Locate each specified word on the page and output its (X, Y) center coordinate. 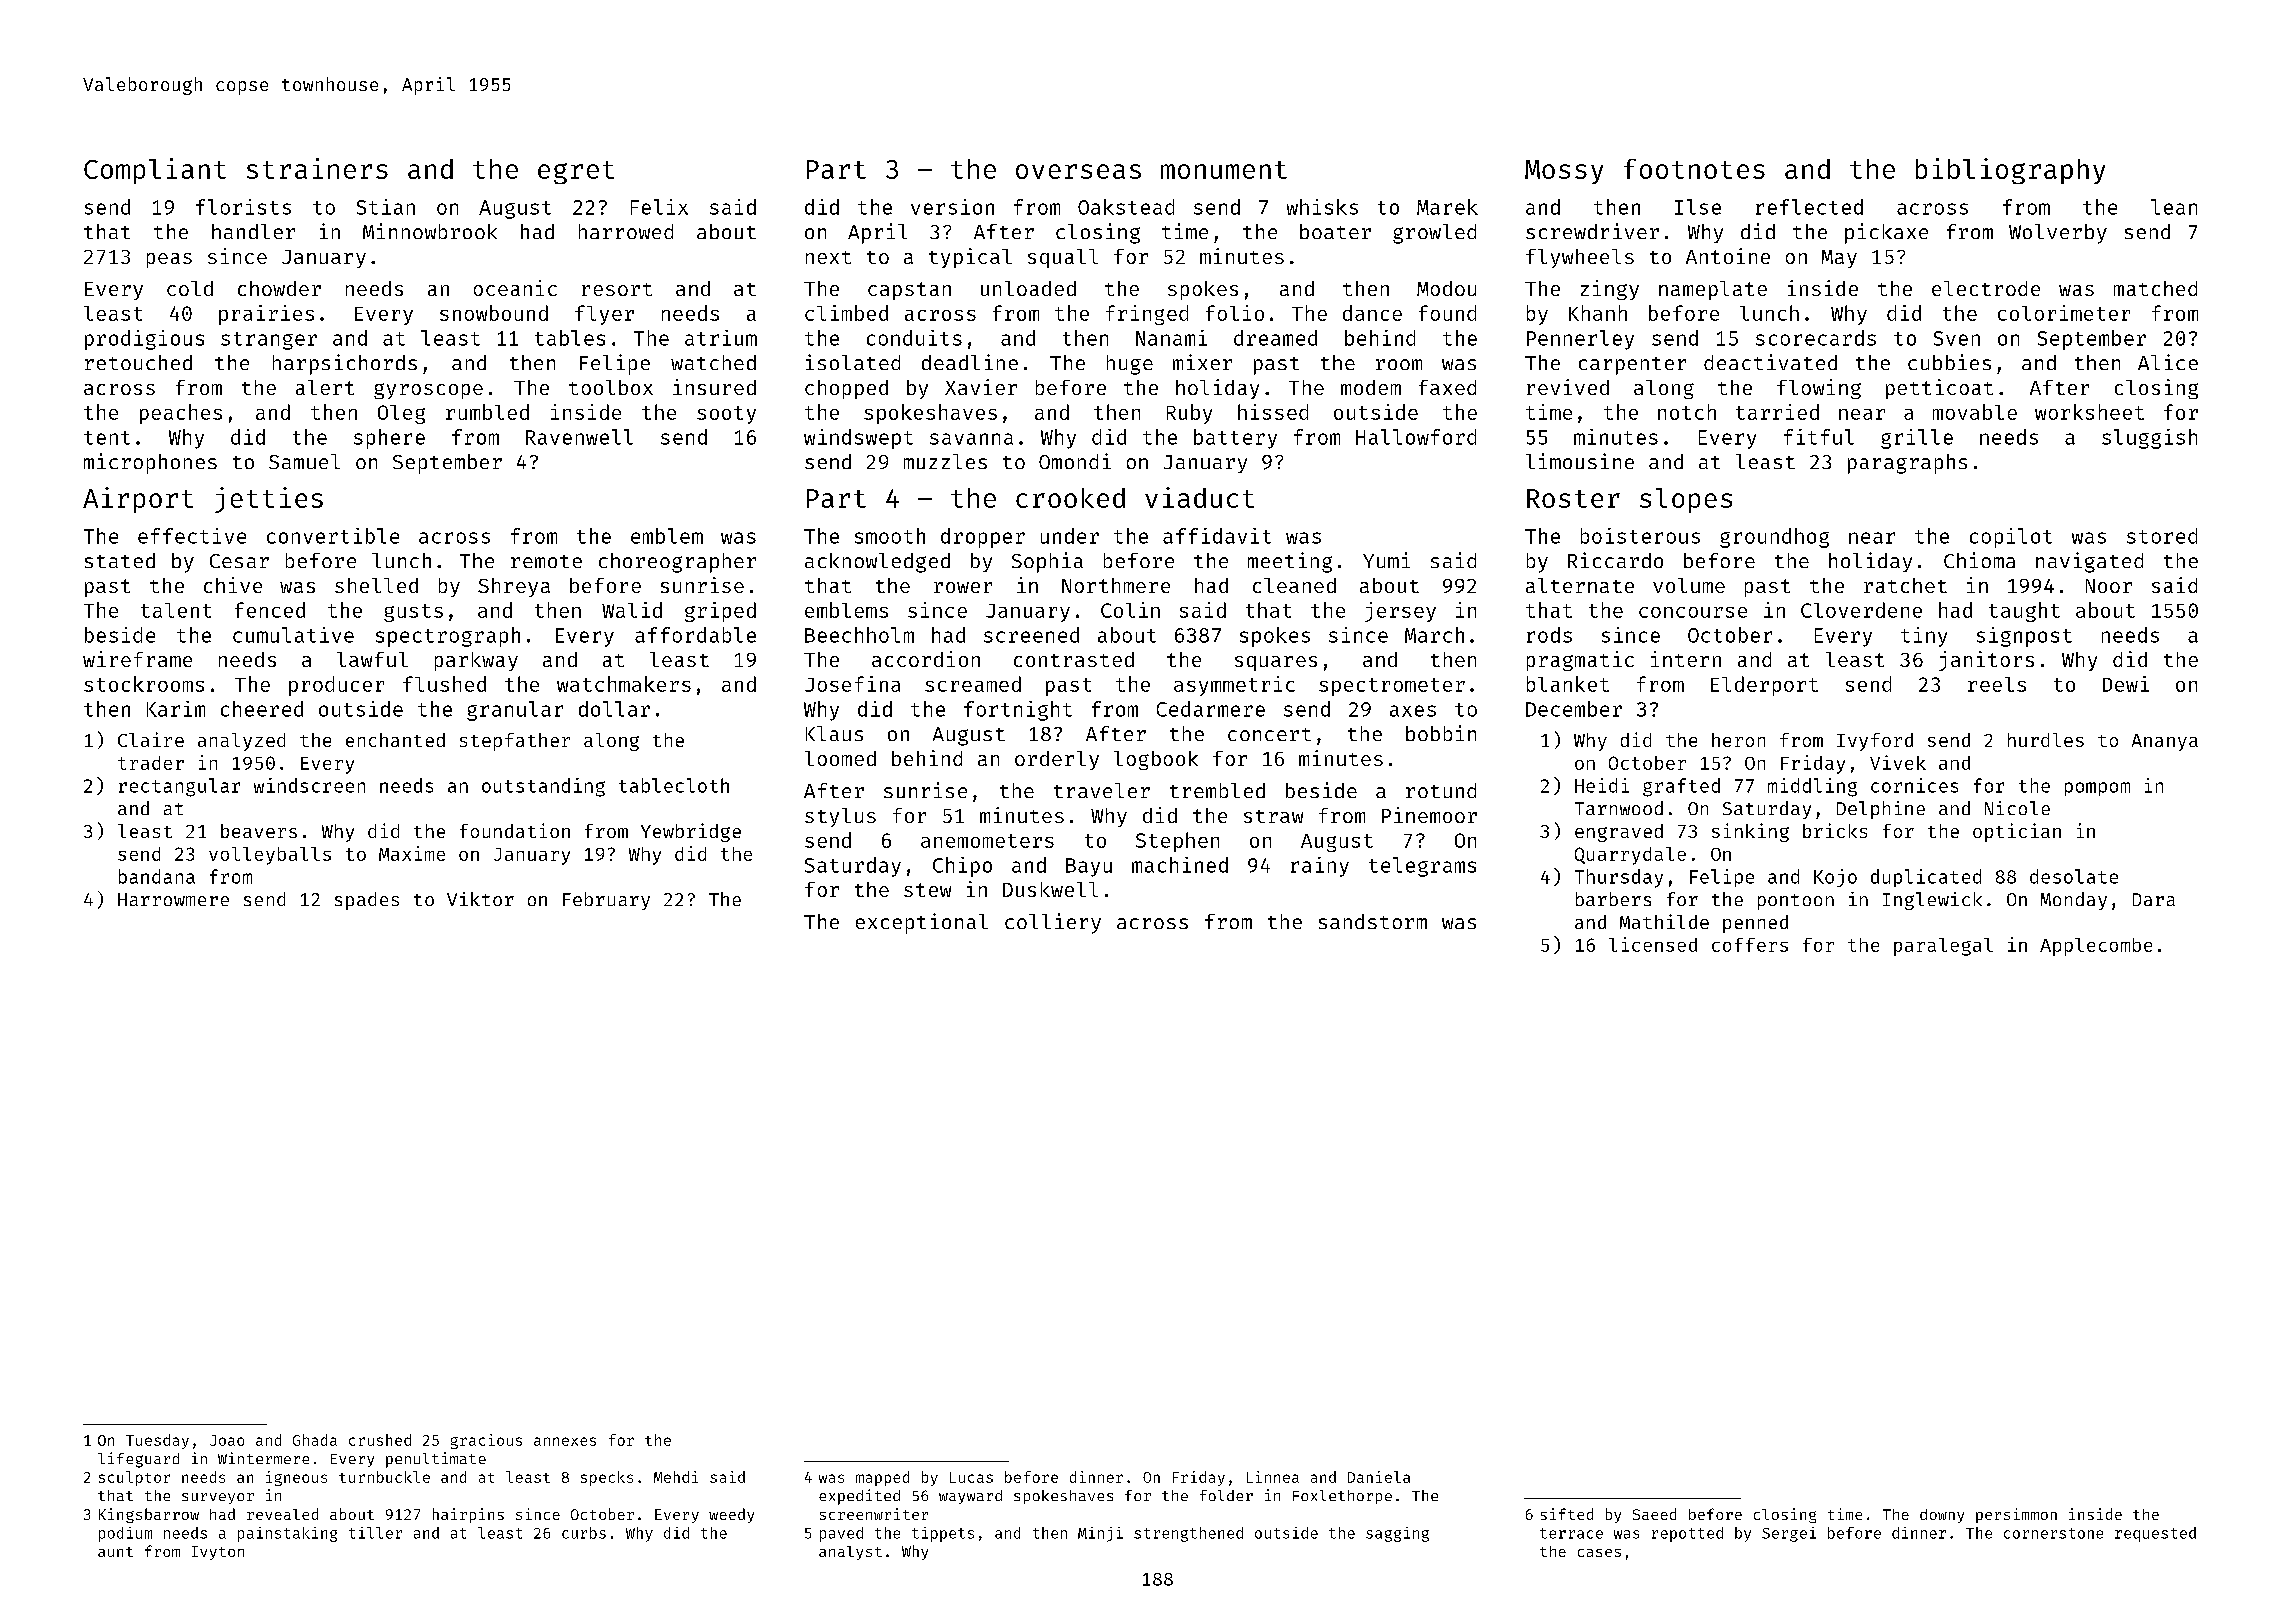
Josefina (852, 684)
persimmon (2016, 1515)
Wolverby (2058, 234)
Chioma (1979, 560)
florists (243, 207)
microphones (150, 463)
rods (1549, 635)
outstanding (543, 787)
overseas (1078, 171)
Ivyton (218, 1553)
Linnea (1273, 1477)
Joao (227, 1440)
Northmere (1116, 585)
